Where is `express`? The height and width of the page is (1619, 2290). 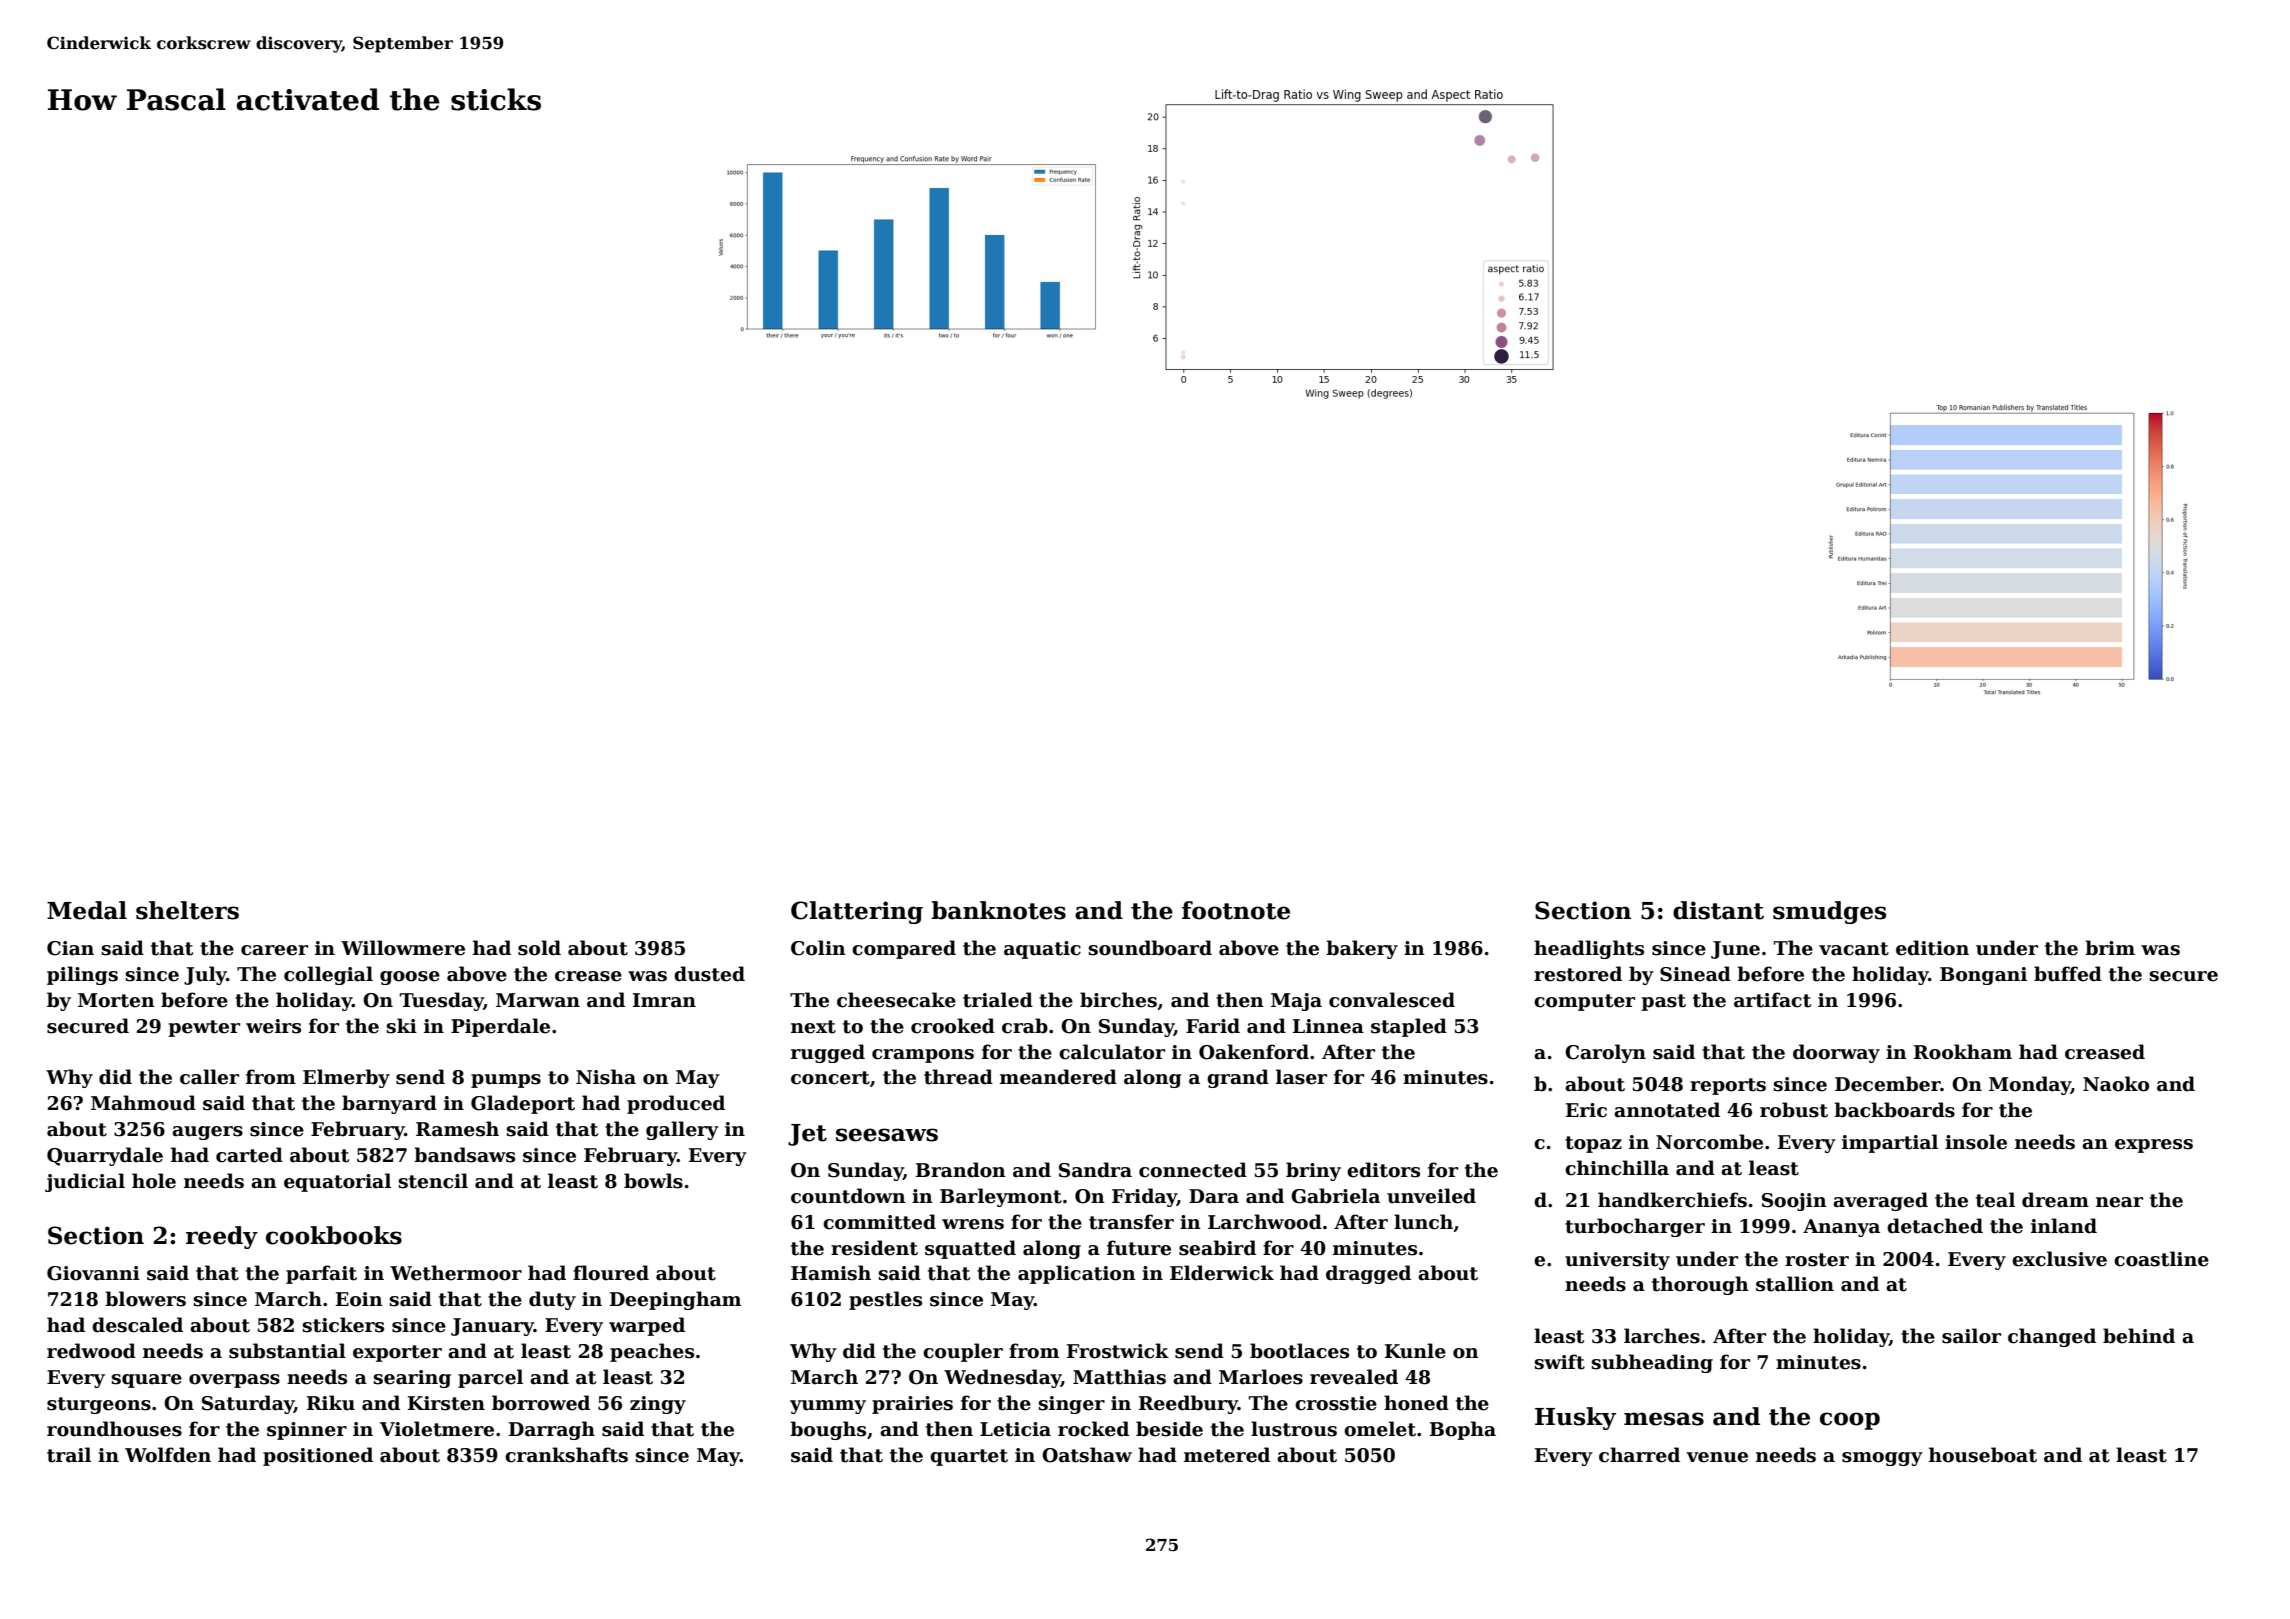 express is located at coordinates (2154, 1146).
